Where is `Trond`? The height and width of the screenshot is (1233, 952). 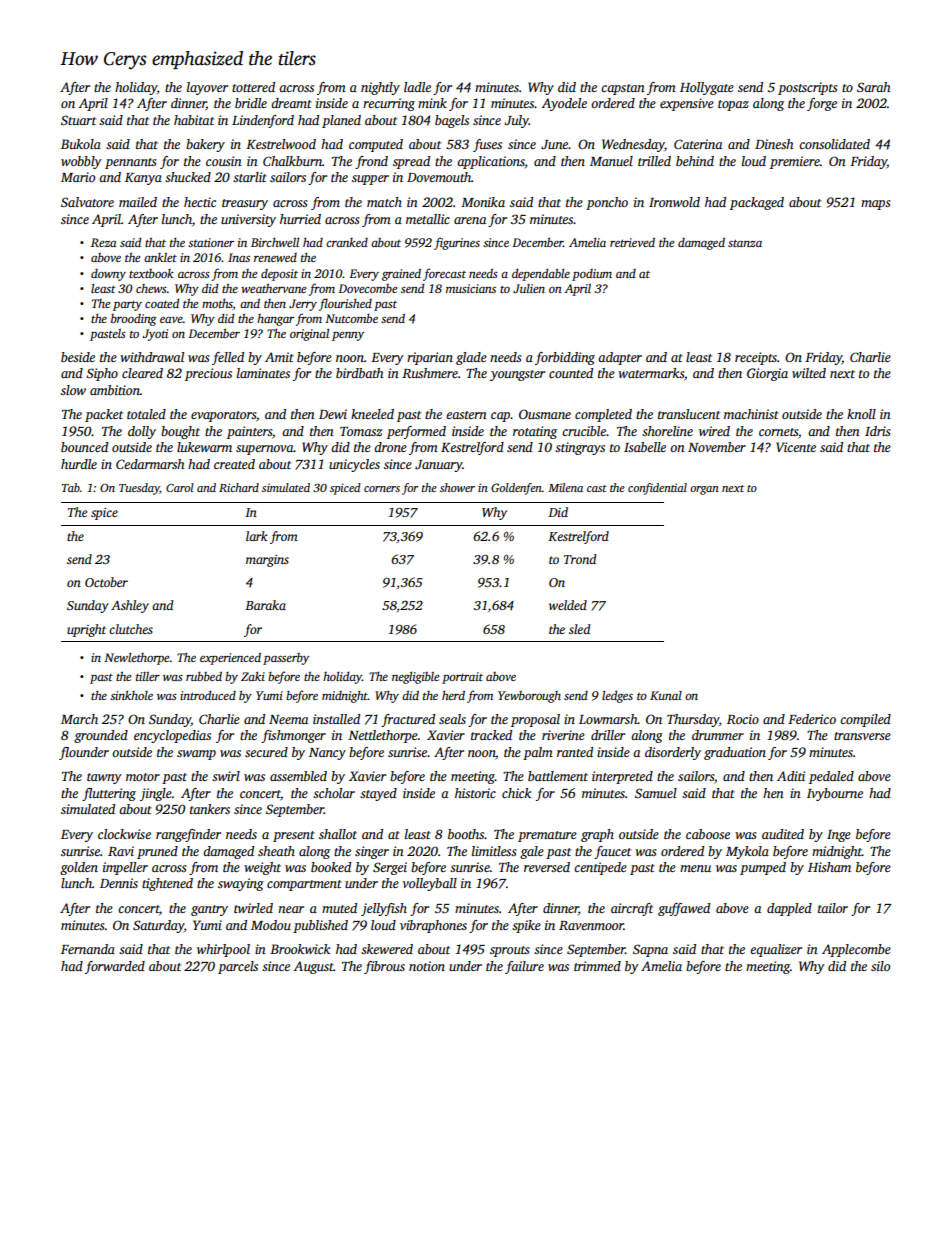 Trond is located at coordinates (580, 559).
